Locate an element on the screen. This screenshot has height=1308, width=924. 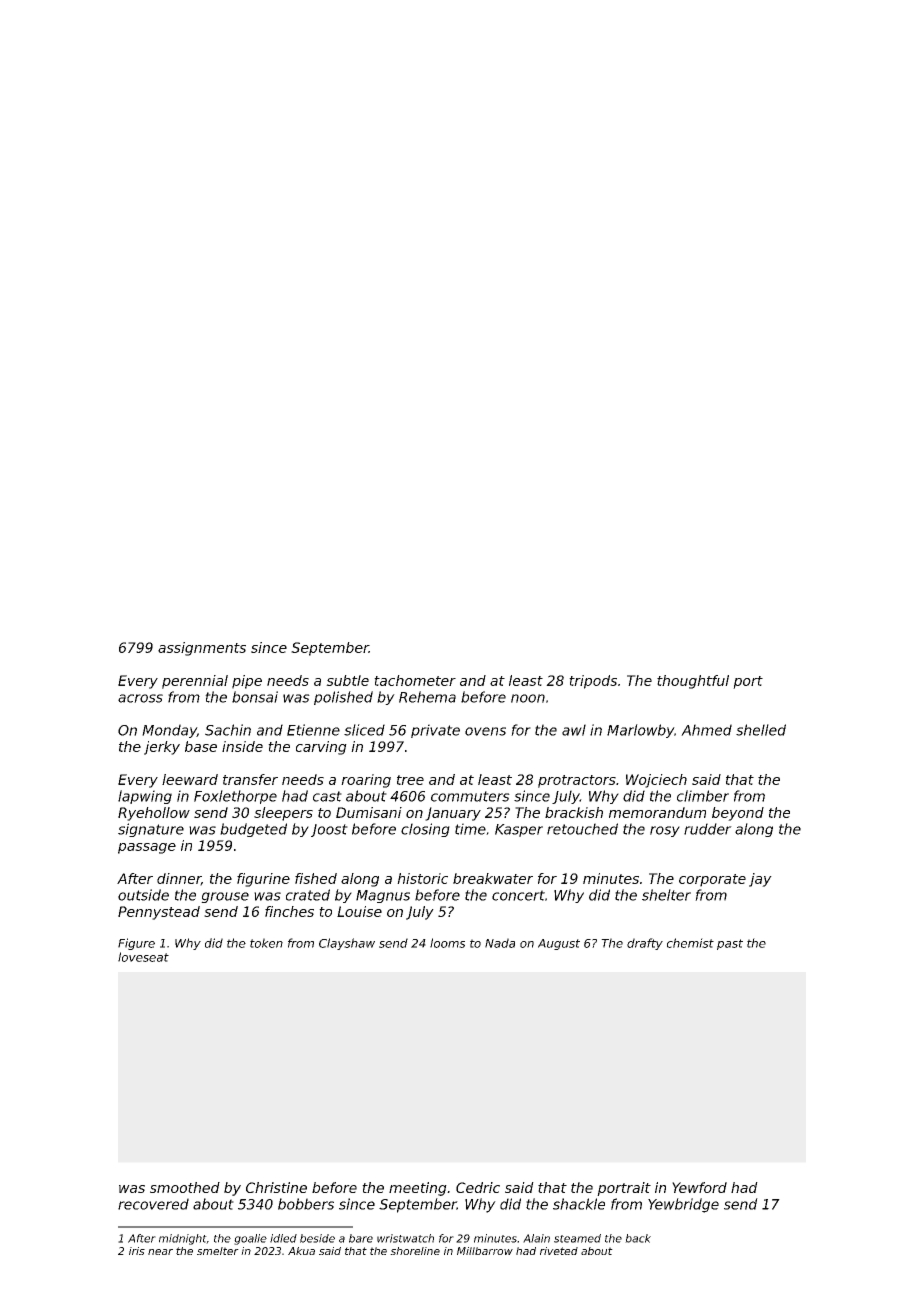
recovered is located at coordinates (153, 1204).
